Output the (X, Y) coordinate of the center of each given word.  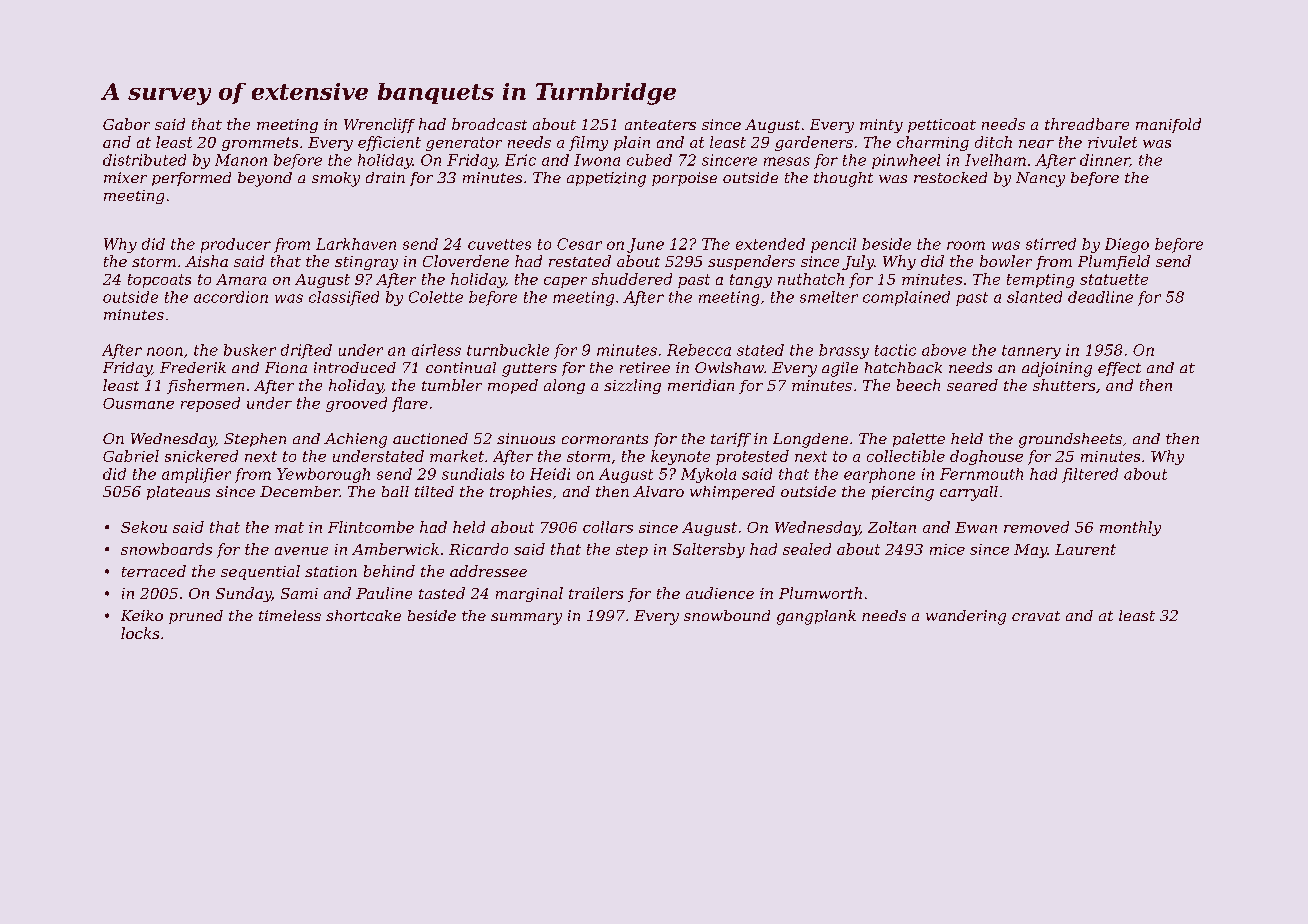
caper (565, 282)
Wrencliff (379, 125)
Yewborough (323, 475)
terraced (154, 571)
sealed (807, 549)
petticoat (942, 126)
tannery (1031, 352)
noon (165, 351)
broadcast (489, 124)
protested (752, 457)
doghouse (986, 457)
